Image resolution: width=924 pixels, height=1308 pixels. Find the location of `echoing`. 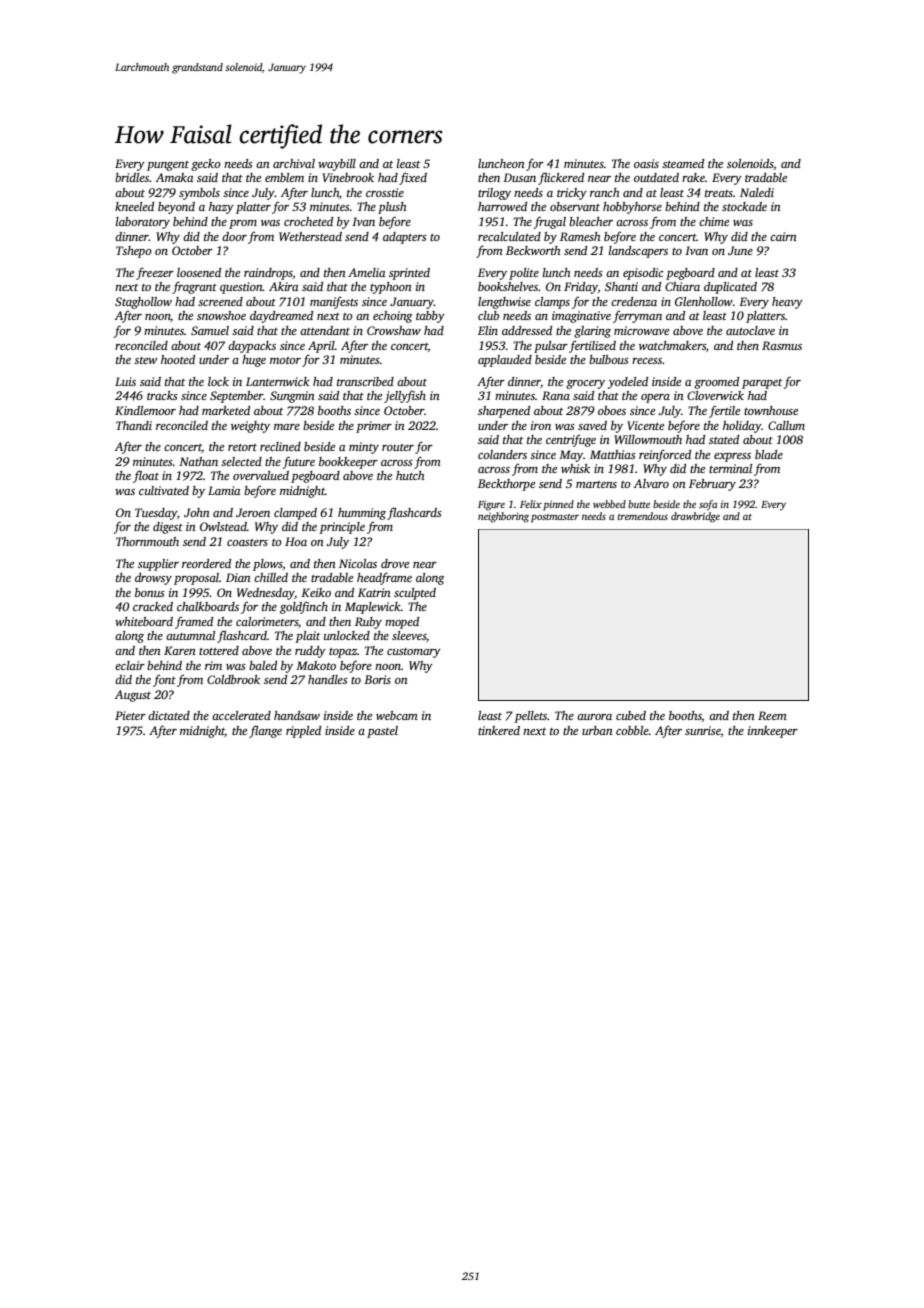

echoing is located at coordinates (392, 317).
